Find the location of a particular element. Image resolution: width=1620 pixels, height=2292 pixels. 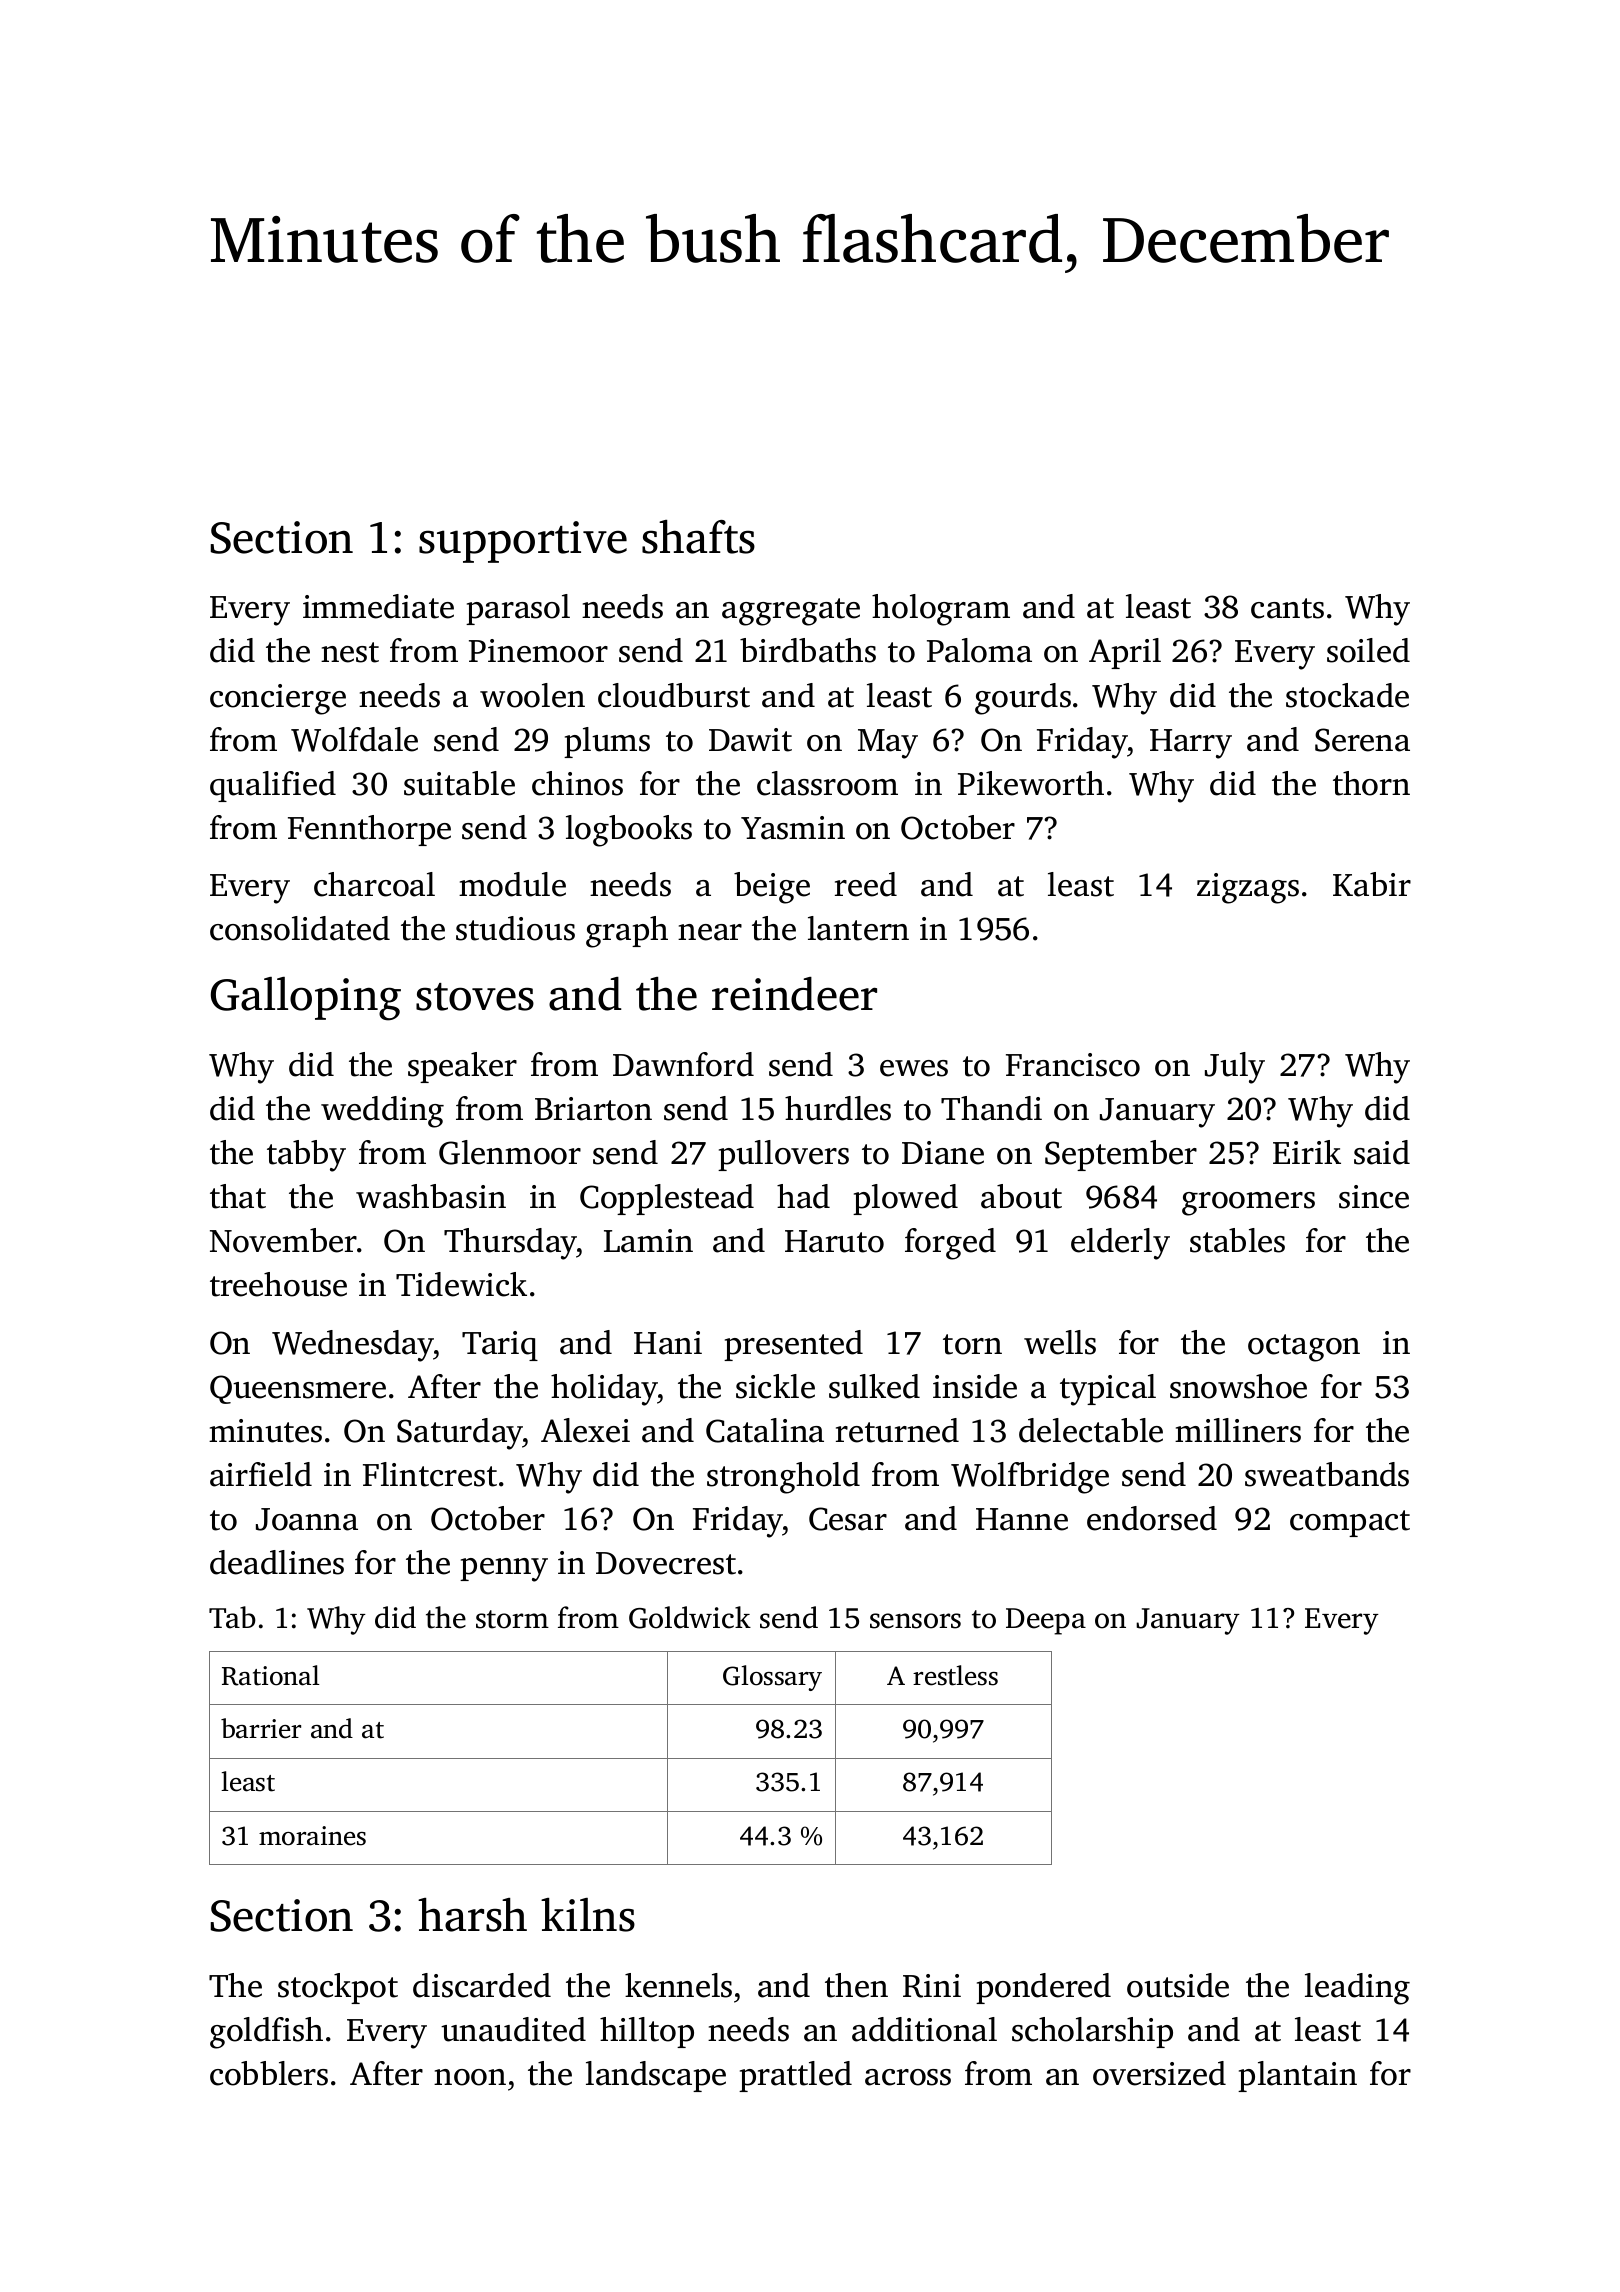

deadlines is located at coordinates (277, 1562).
